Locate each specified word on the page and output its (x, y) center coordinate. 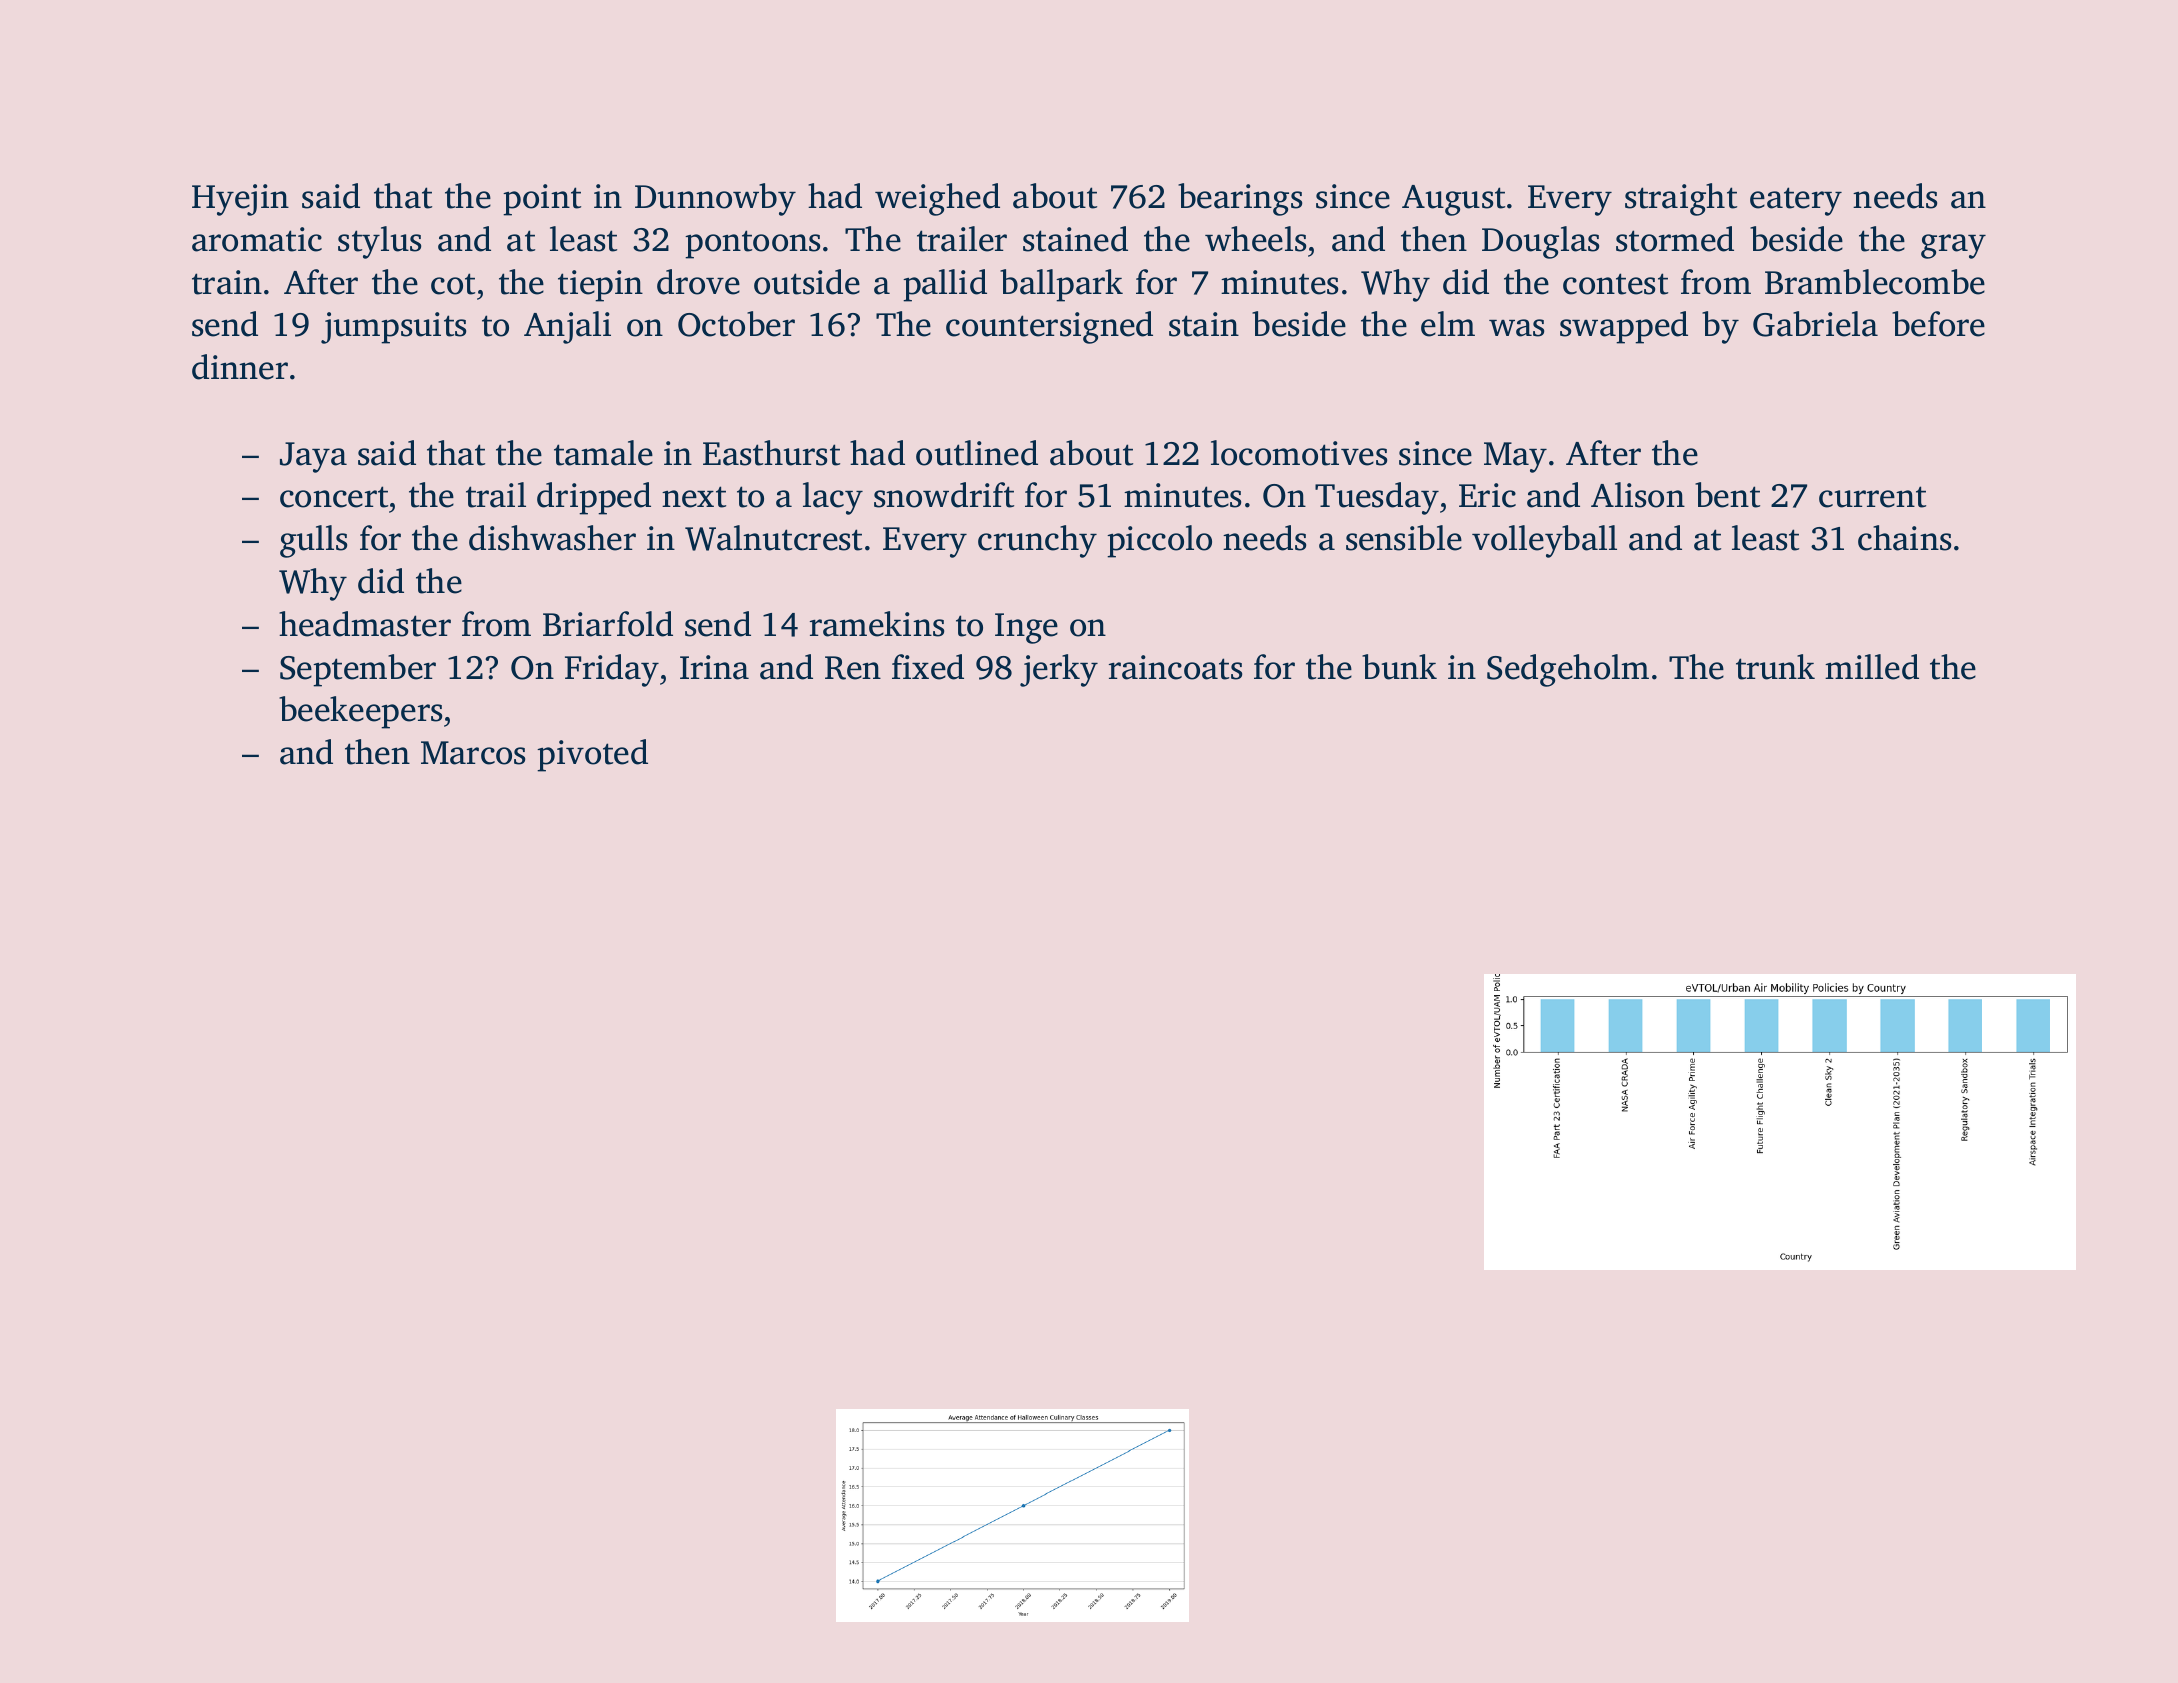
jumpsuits (393, 328)
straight (1681, 199)
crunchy (1037, 541)
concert (334, 497)
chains (1904, 538)
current (1872, 497)
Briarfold (608, 624)
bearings (1240, 199)
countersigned (1049, 327)
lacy (833, 498)
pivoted (592, 755)
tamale (603, 453)
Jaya (313, 457)
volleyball (1544, 541)
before (1938, 324)
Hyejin (240, 200)
